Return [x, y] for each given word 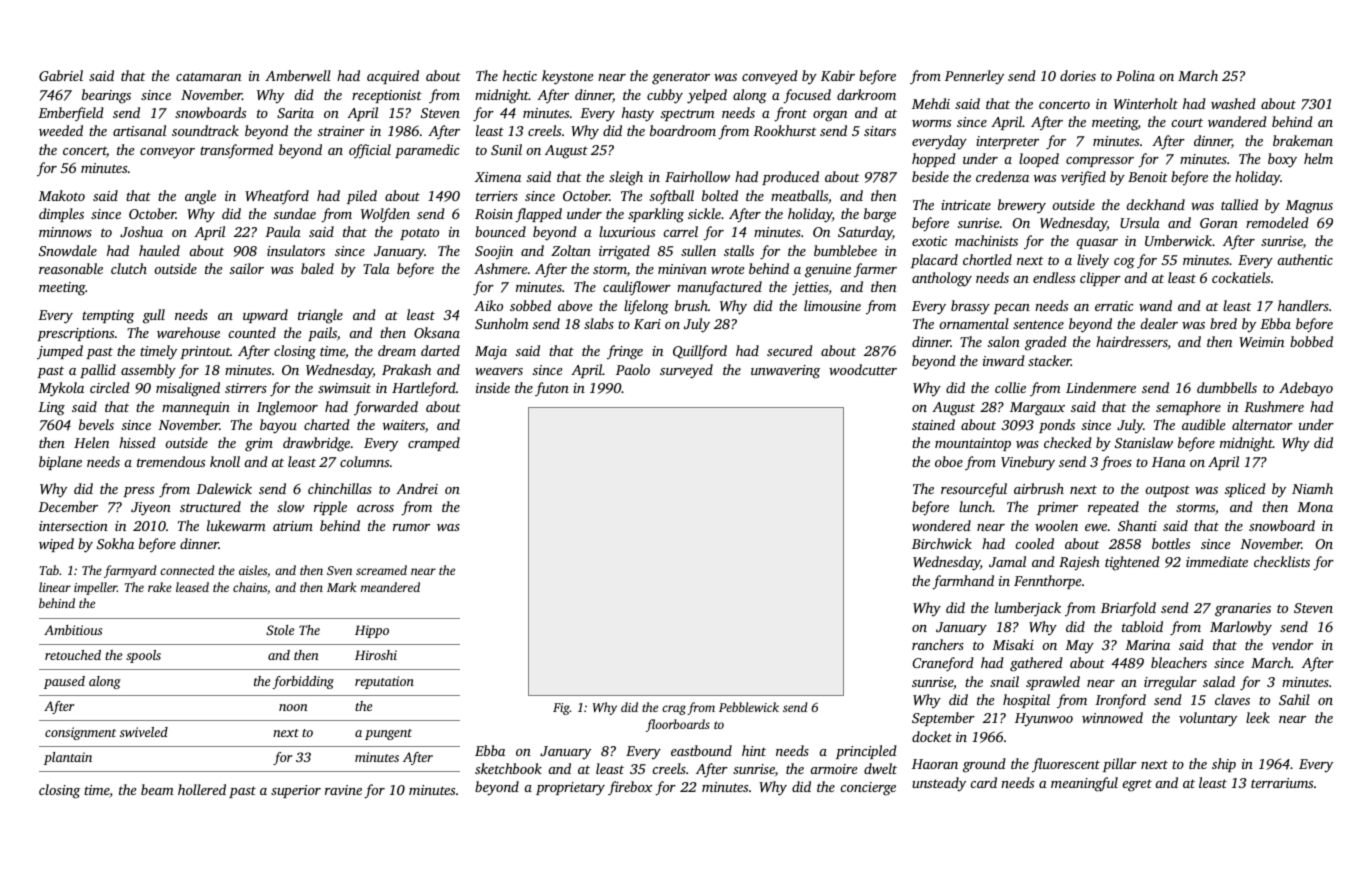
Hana [1169, 462]
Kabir [838, 75]
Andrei [417, 488]
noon [293, 707]
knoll [225, 461]
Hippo [372, 631]
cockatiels [1241, 277]
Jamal [1007, 561]
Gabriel [61, 75]
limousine [832, 305]
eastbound [701, 750]
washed [1233, 103]
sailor [247, 268]
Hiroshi [376, 655]
